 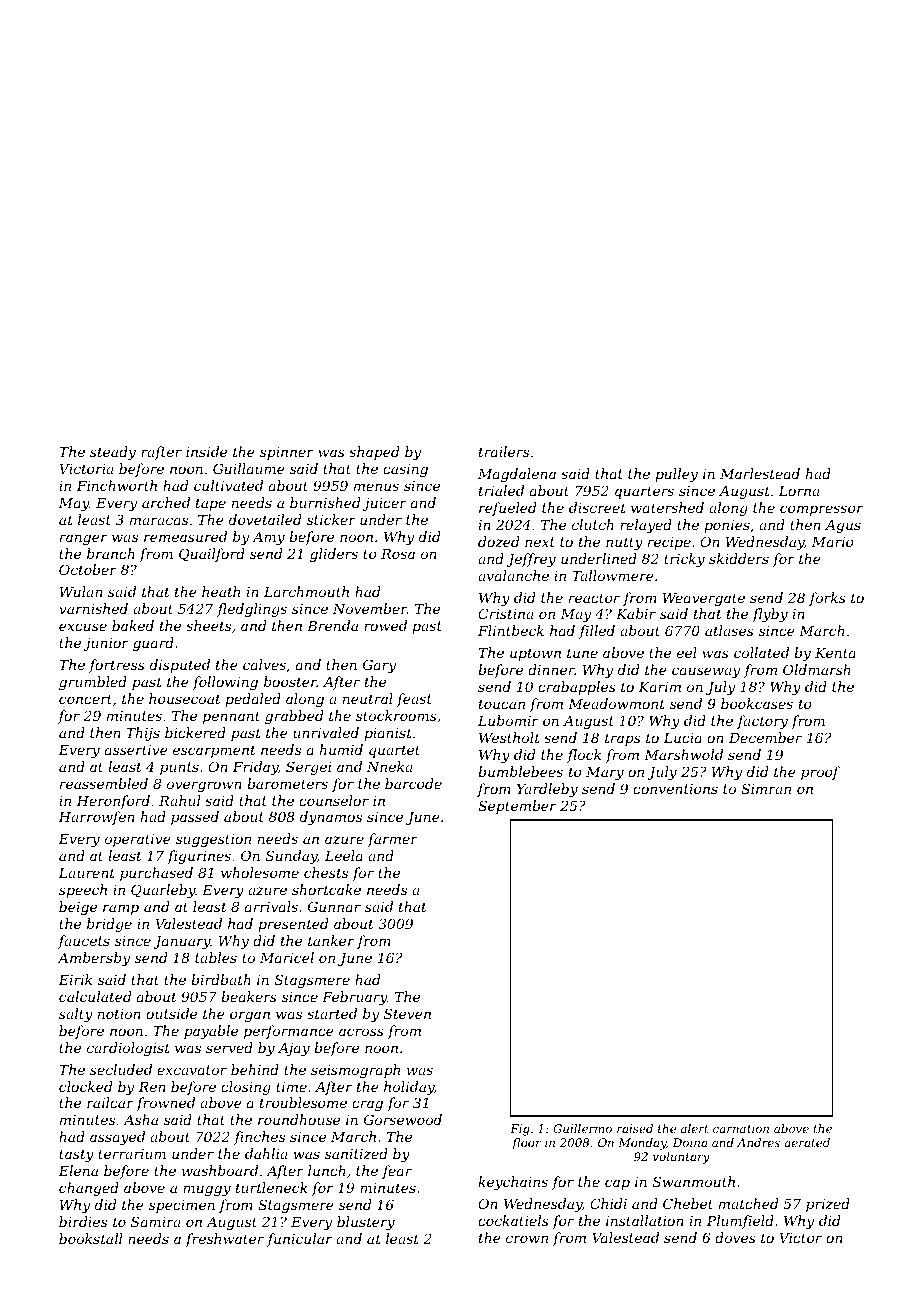 I want to click on wholesome, so click(x=260, y=872).
